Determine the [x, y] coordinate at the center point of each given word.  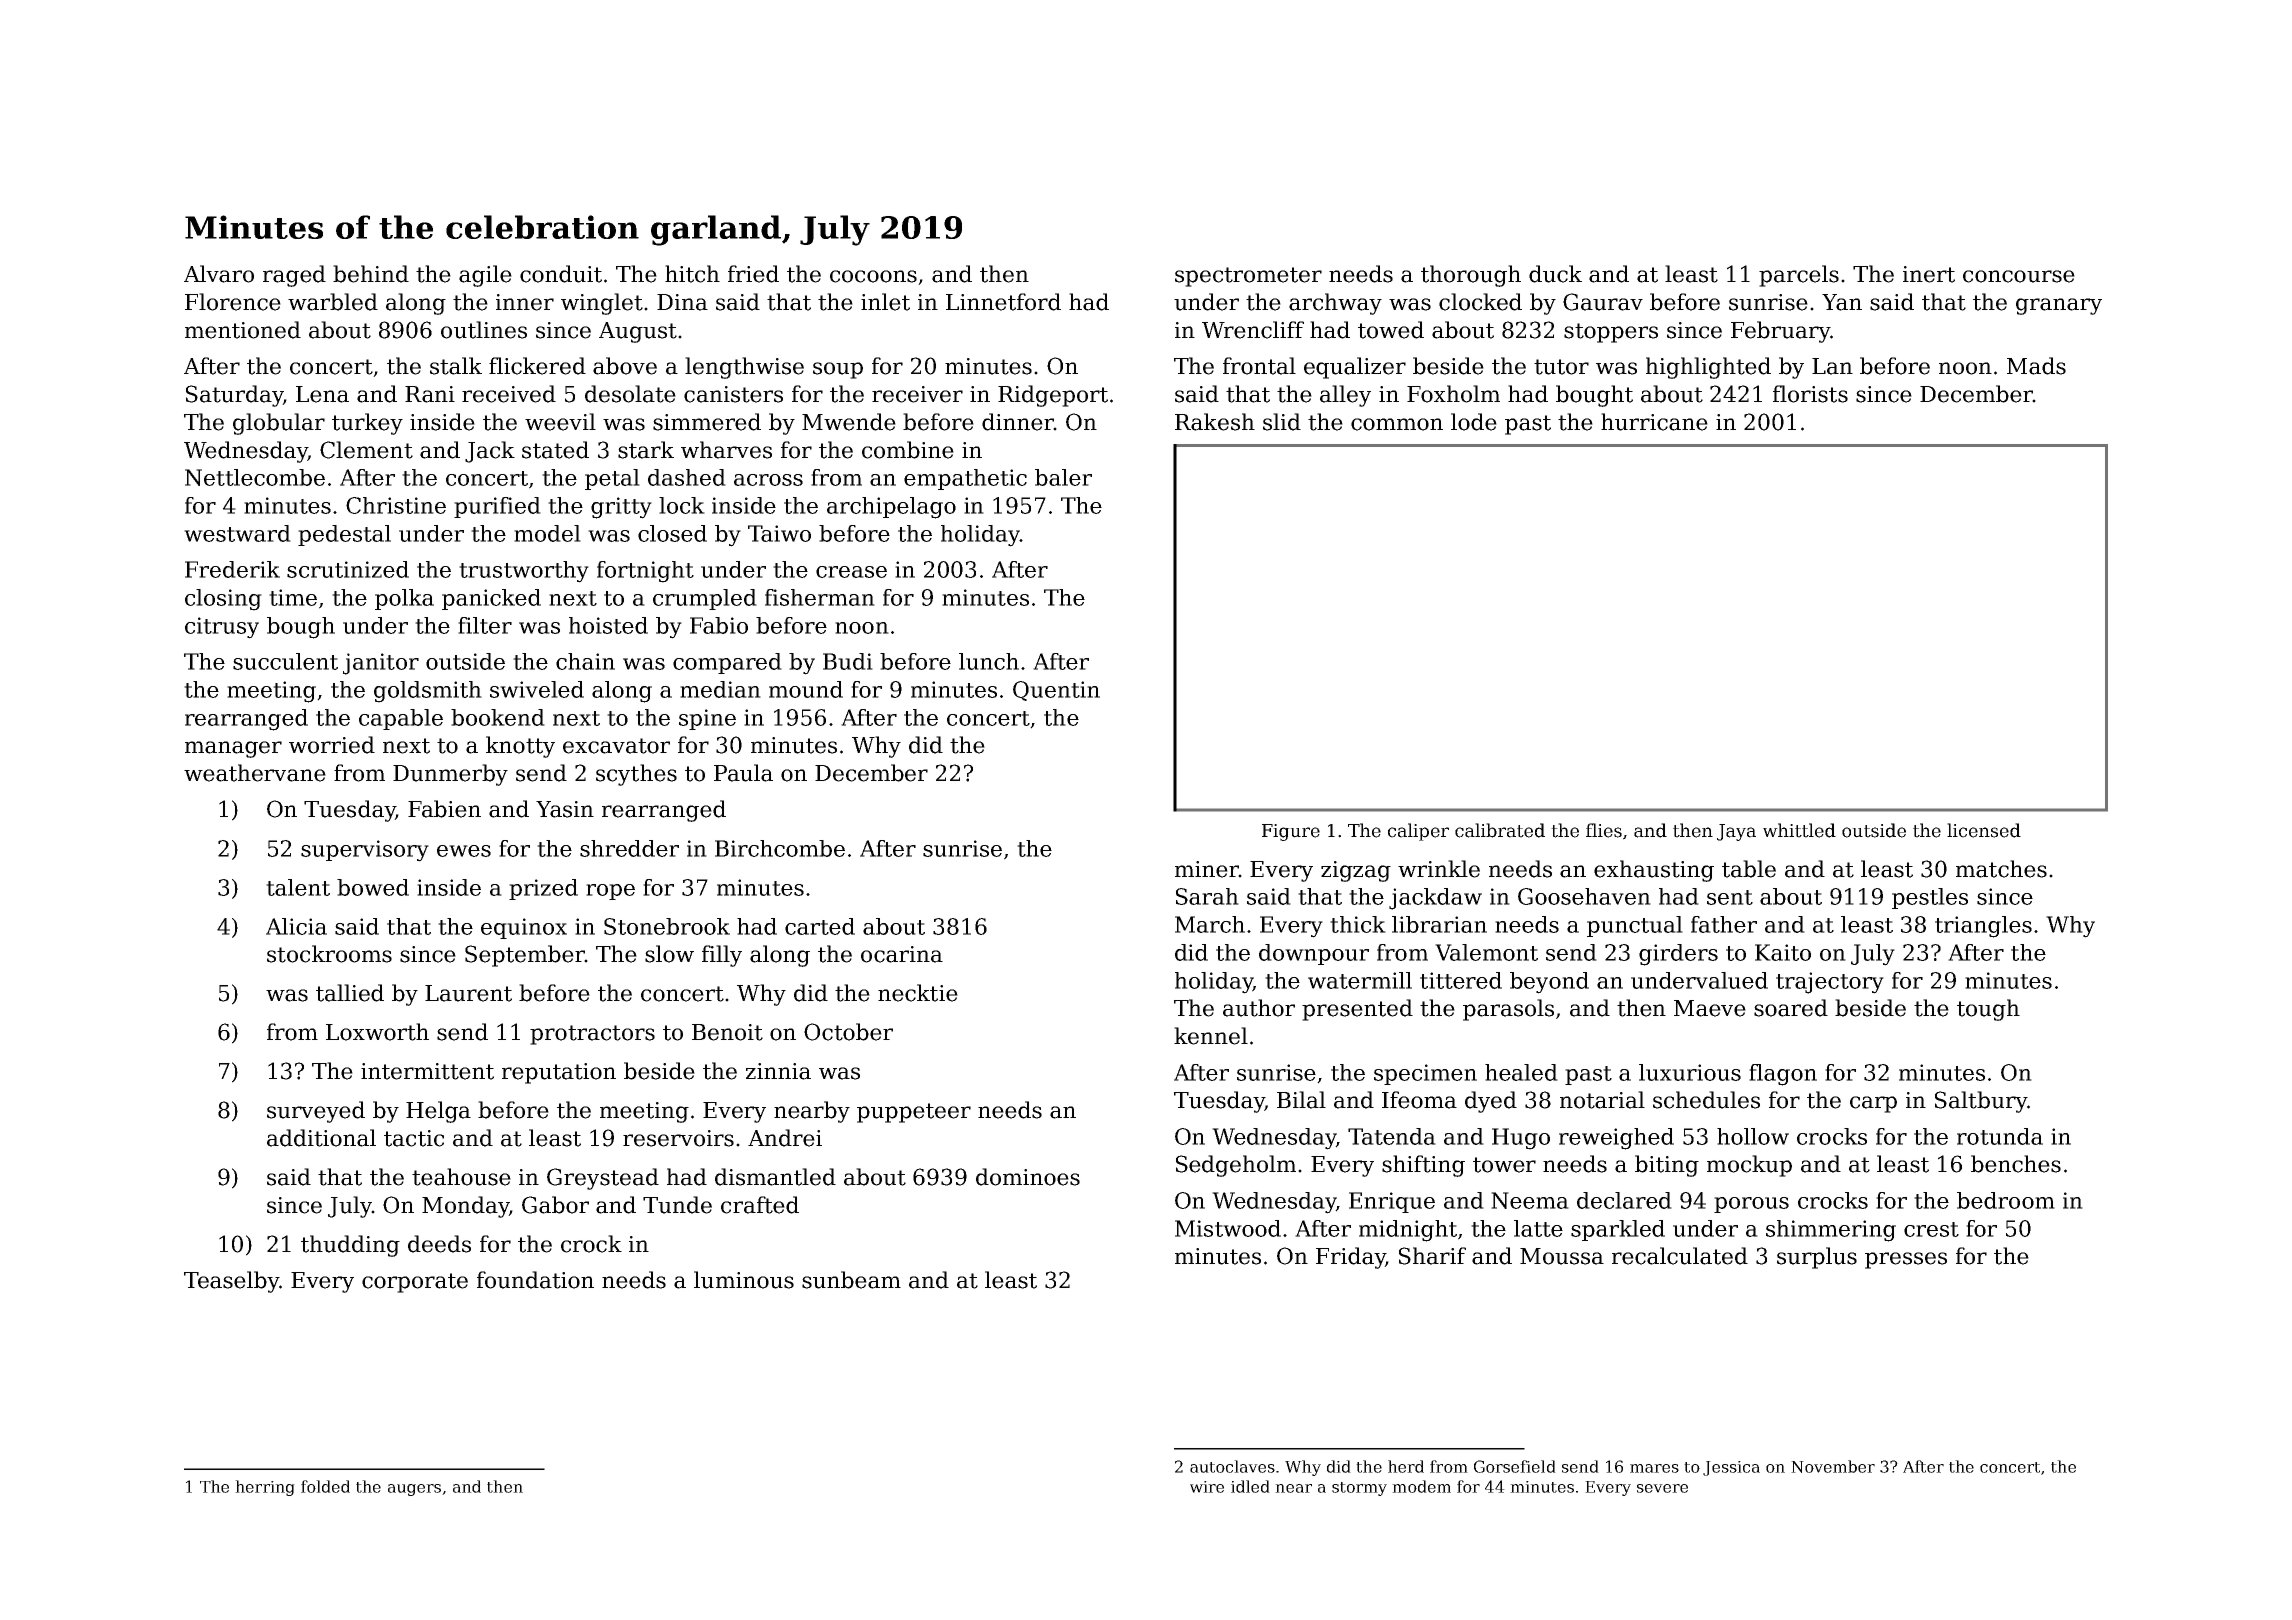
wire [1207, 1487]
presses [1906, 1260]
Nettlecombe [255, 477]
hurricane [1654, 422]
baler [1063, 477]
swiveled [537, 689]
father [1724, 924]
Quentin [1056, 691]
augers [414, 1490]
